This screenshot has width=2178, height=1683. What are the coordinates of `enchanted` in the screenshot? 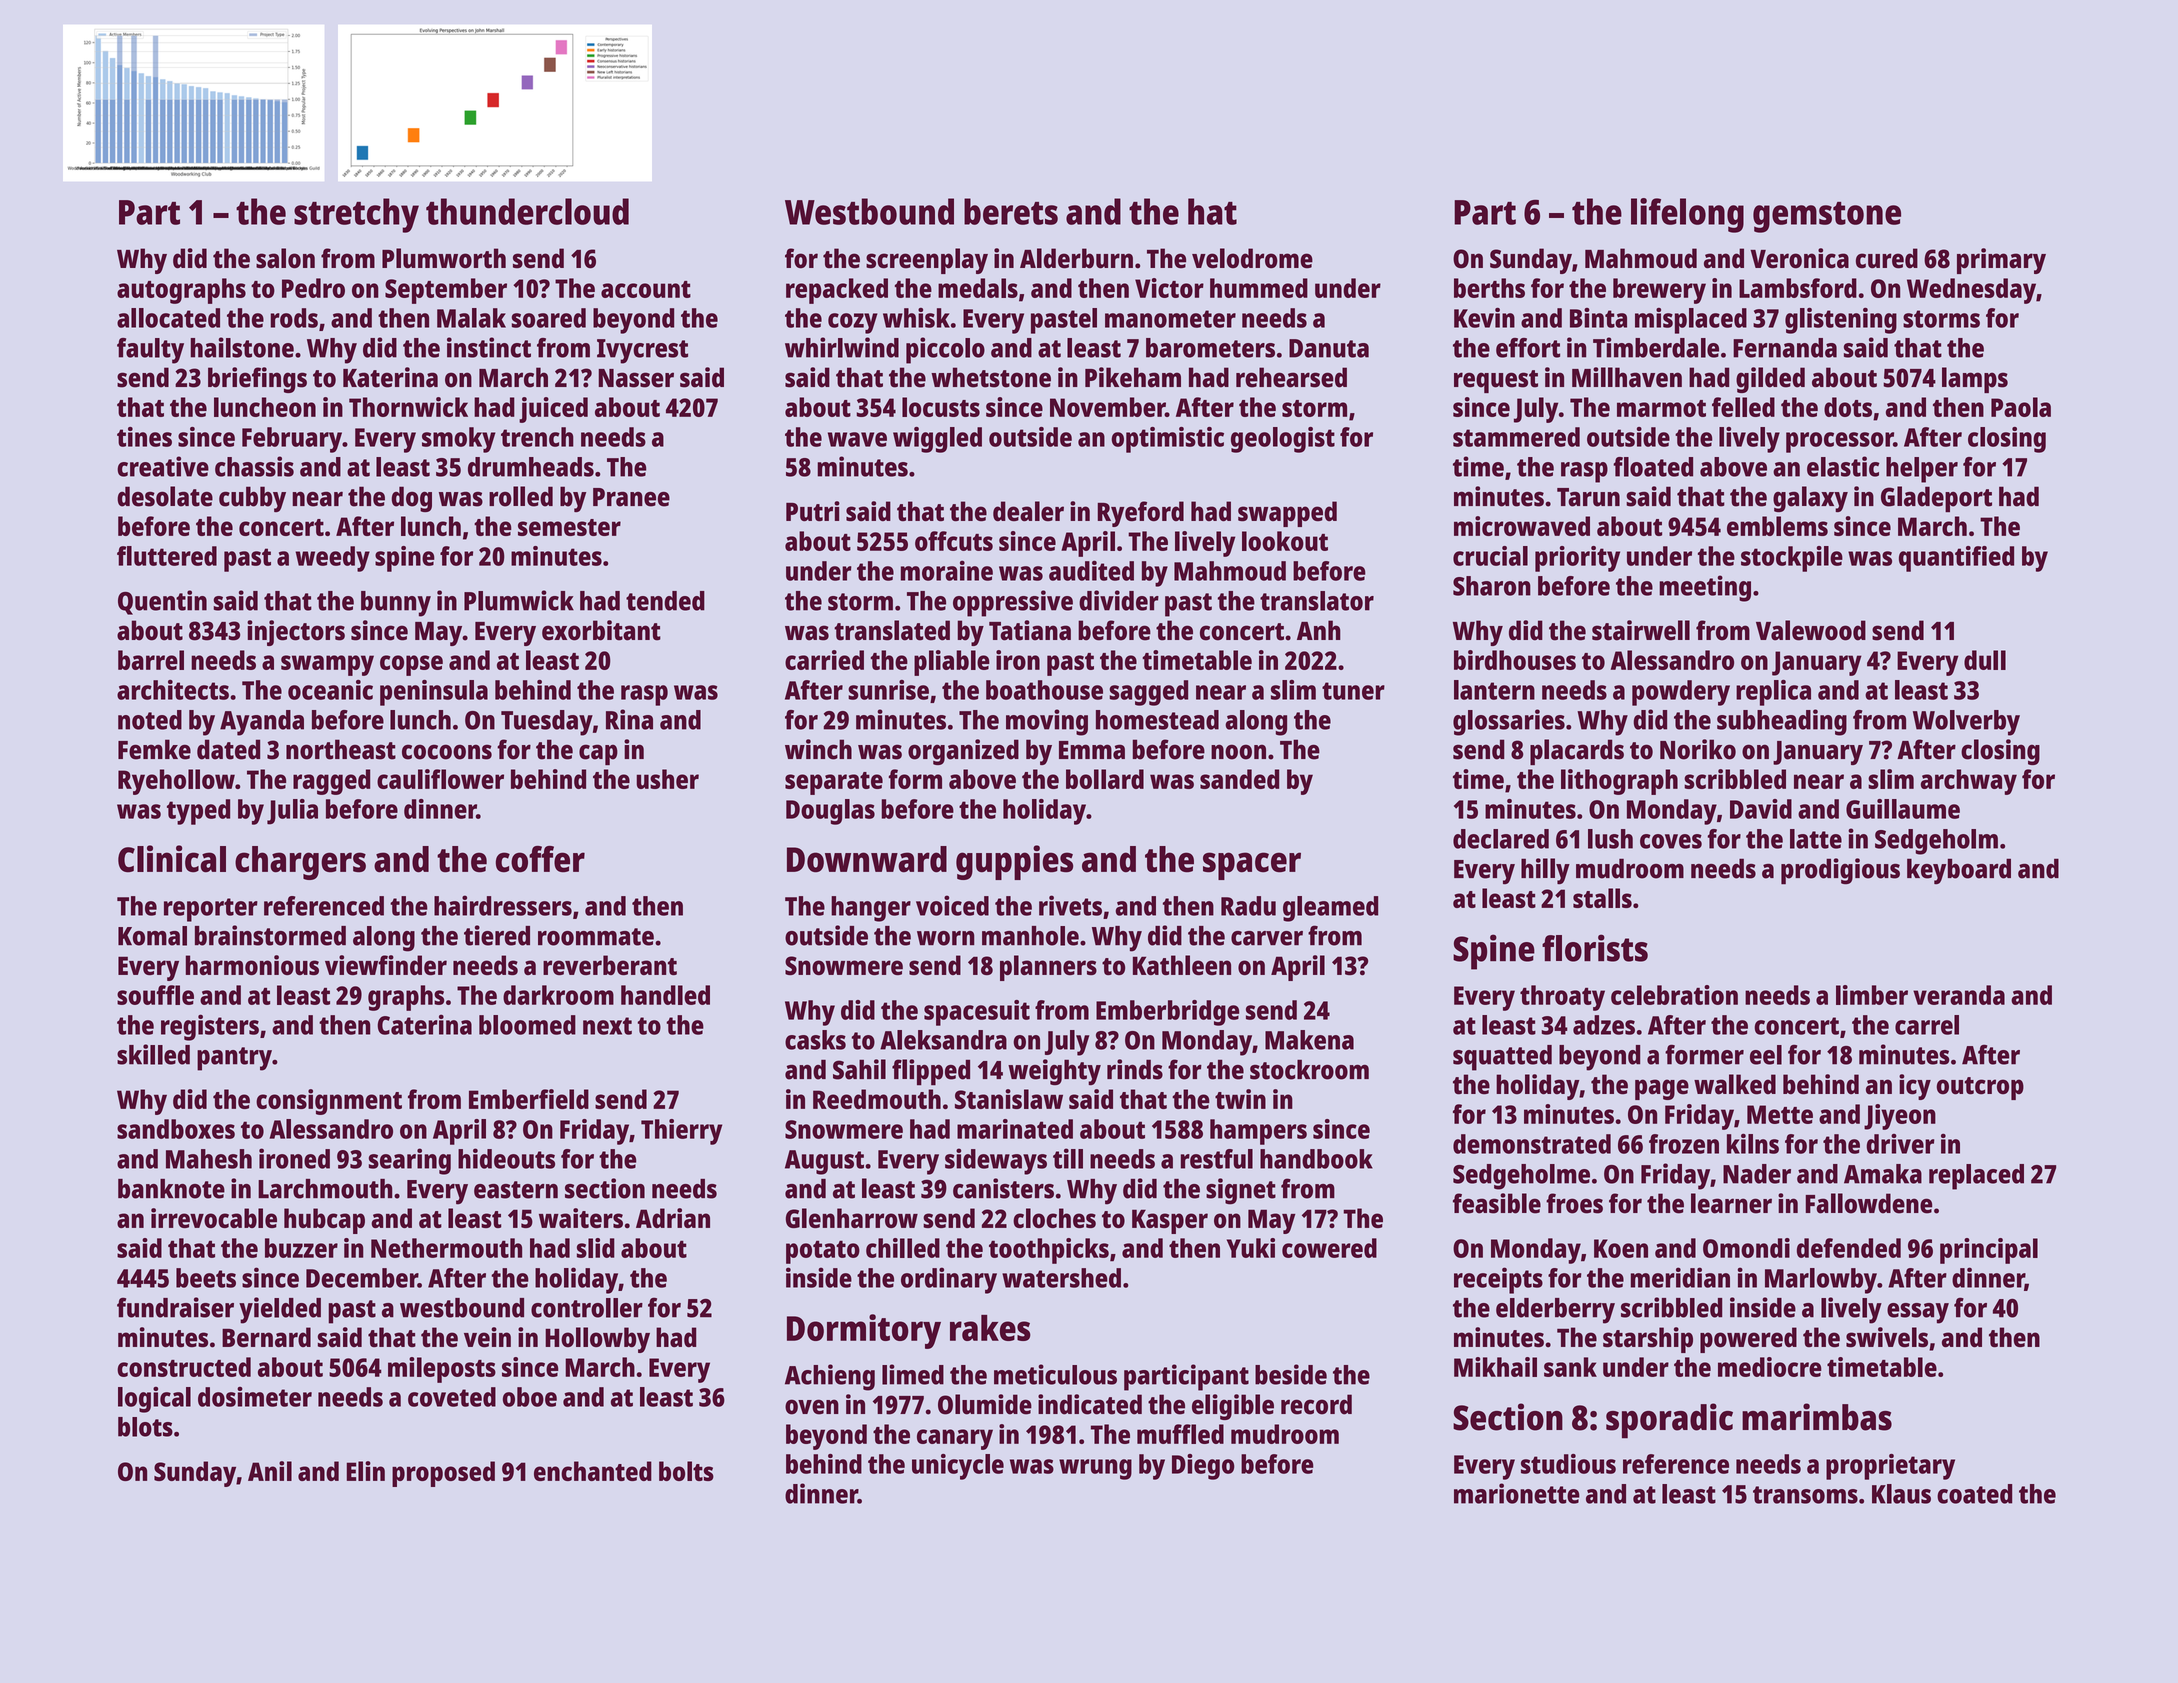 It's located at (593, 1471).
